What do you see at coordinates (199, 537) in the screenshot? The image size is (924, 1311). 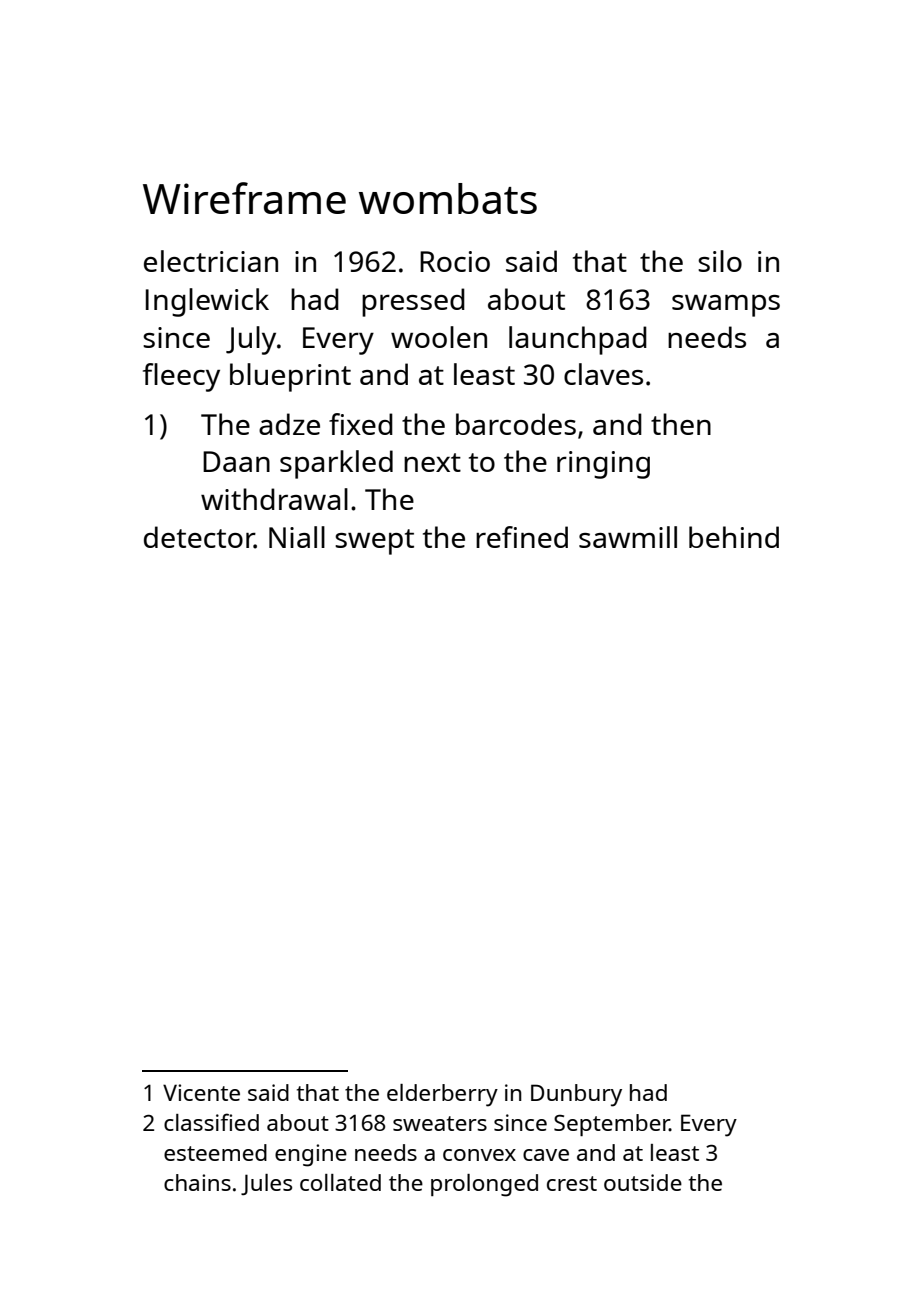 I see `detector` at bounding box center [199, 537].
